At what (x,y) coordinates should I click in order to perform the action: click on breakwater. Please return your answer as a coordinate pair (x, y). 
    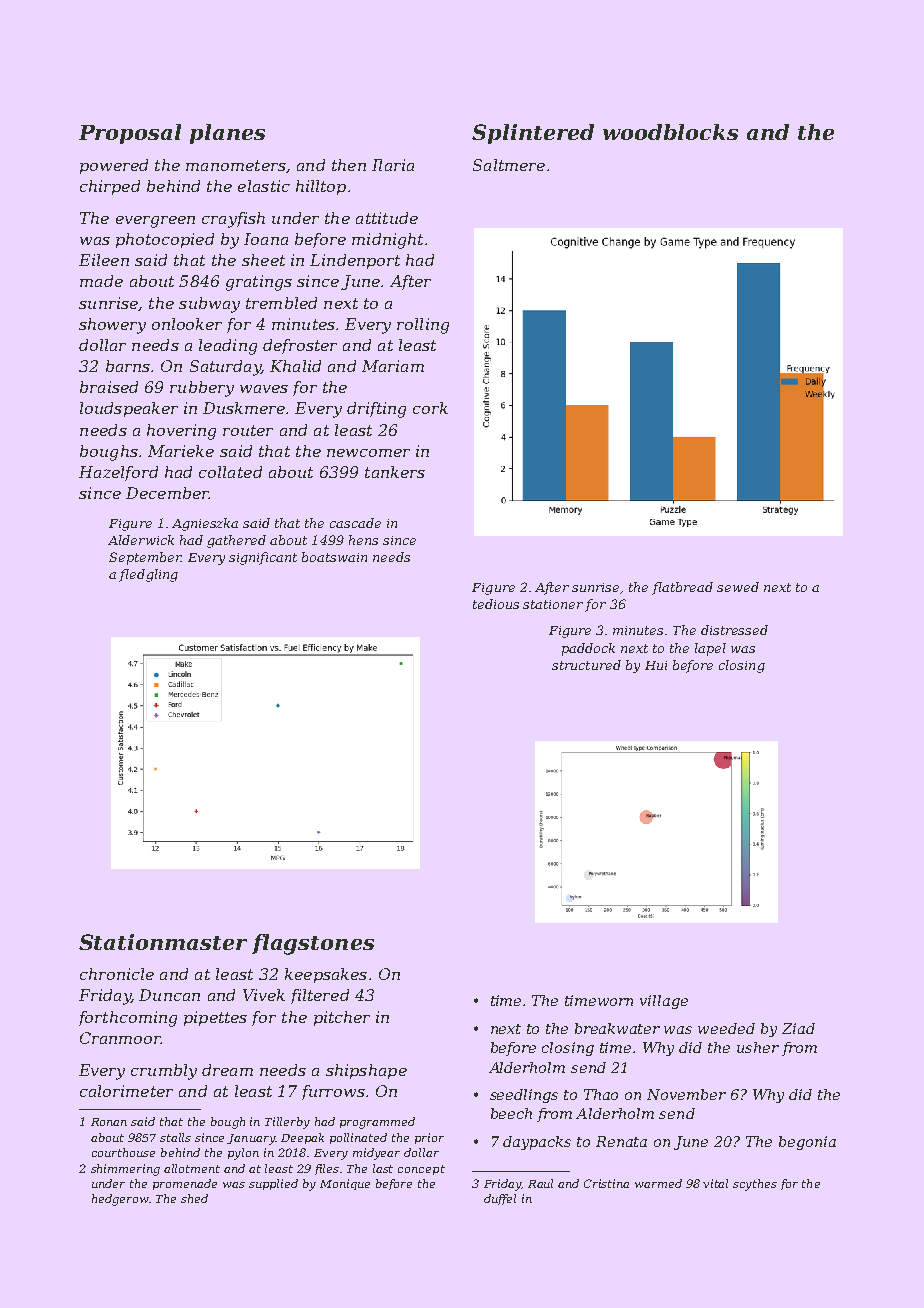
    Looking at the image, I should click on (617, 1028).
